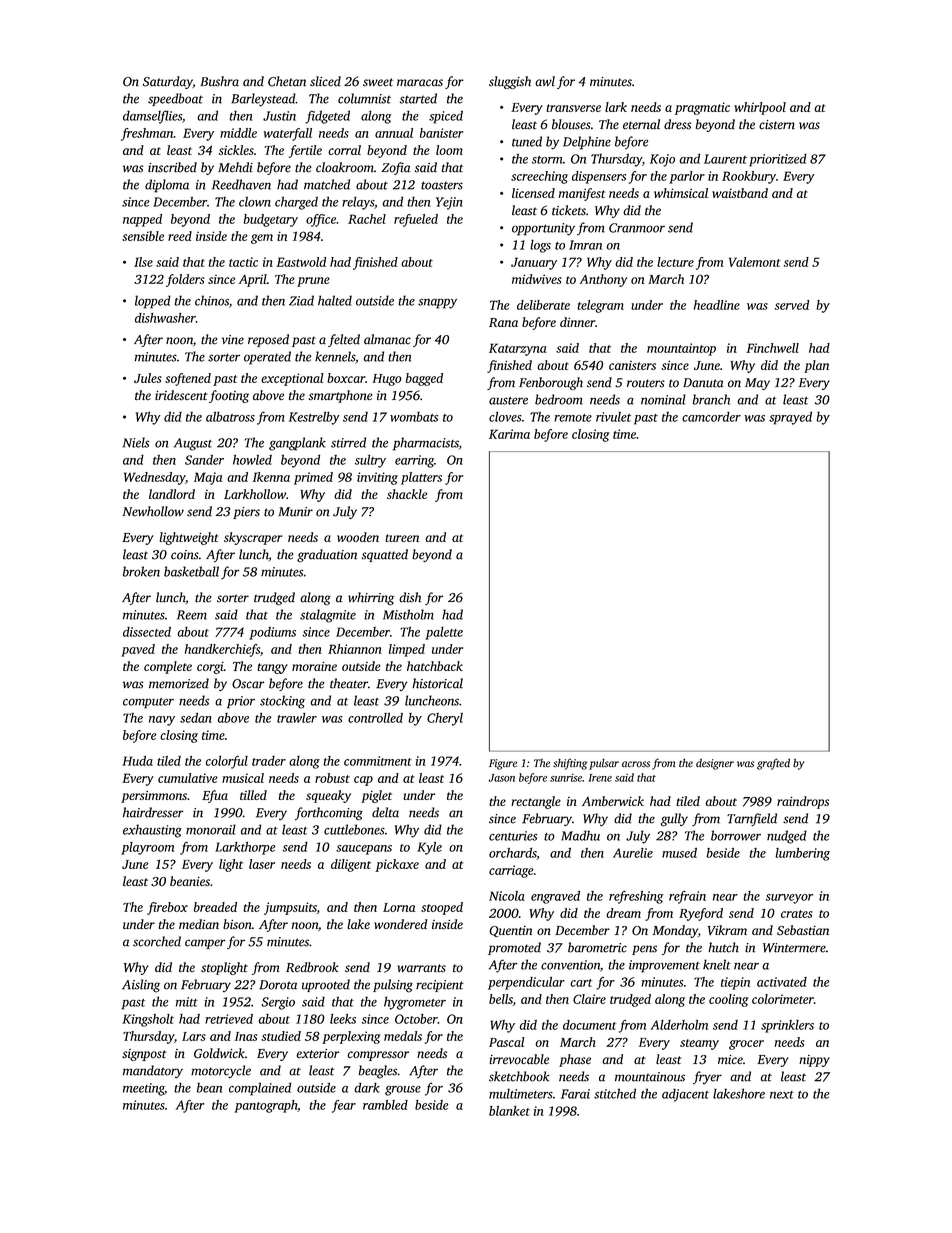 This image has height=1233, width=952. I want to click on Rookbury, so click(749, 177).
